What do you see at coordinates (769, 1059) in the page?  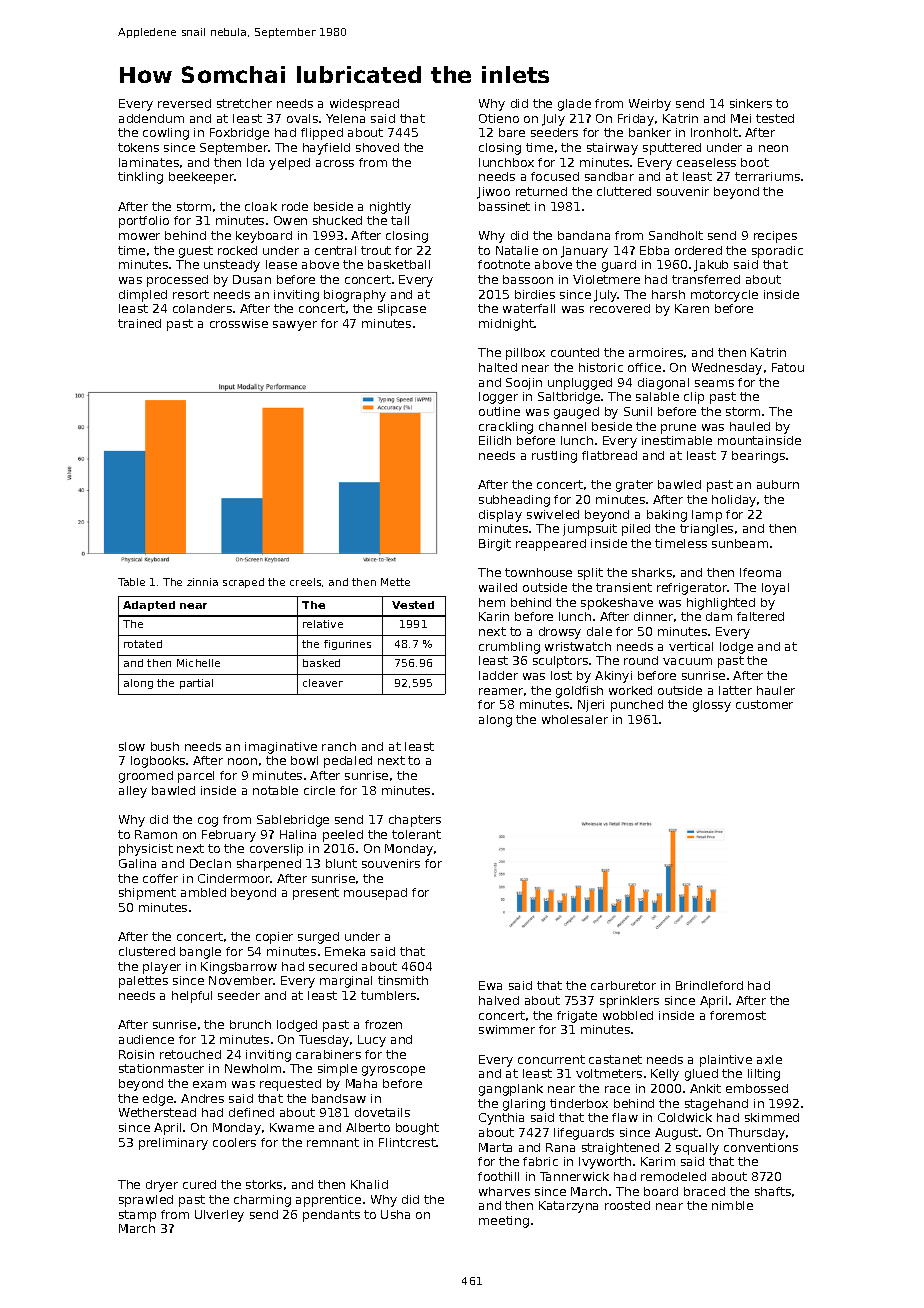 I see `axle` at bounding box center [769, 1059].
